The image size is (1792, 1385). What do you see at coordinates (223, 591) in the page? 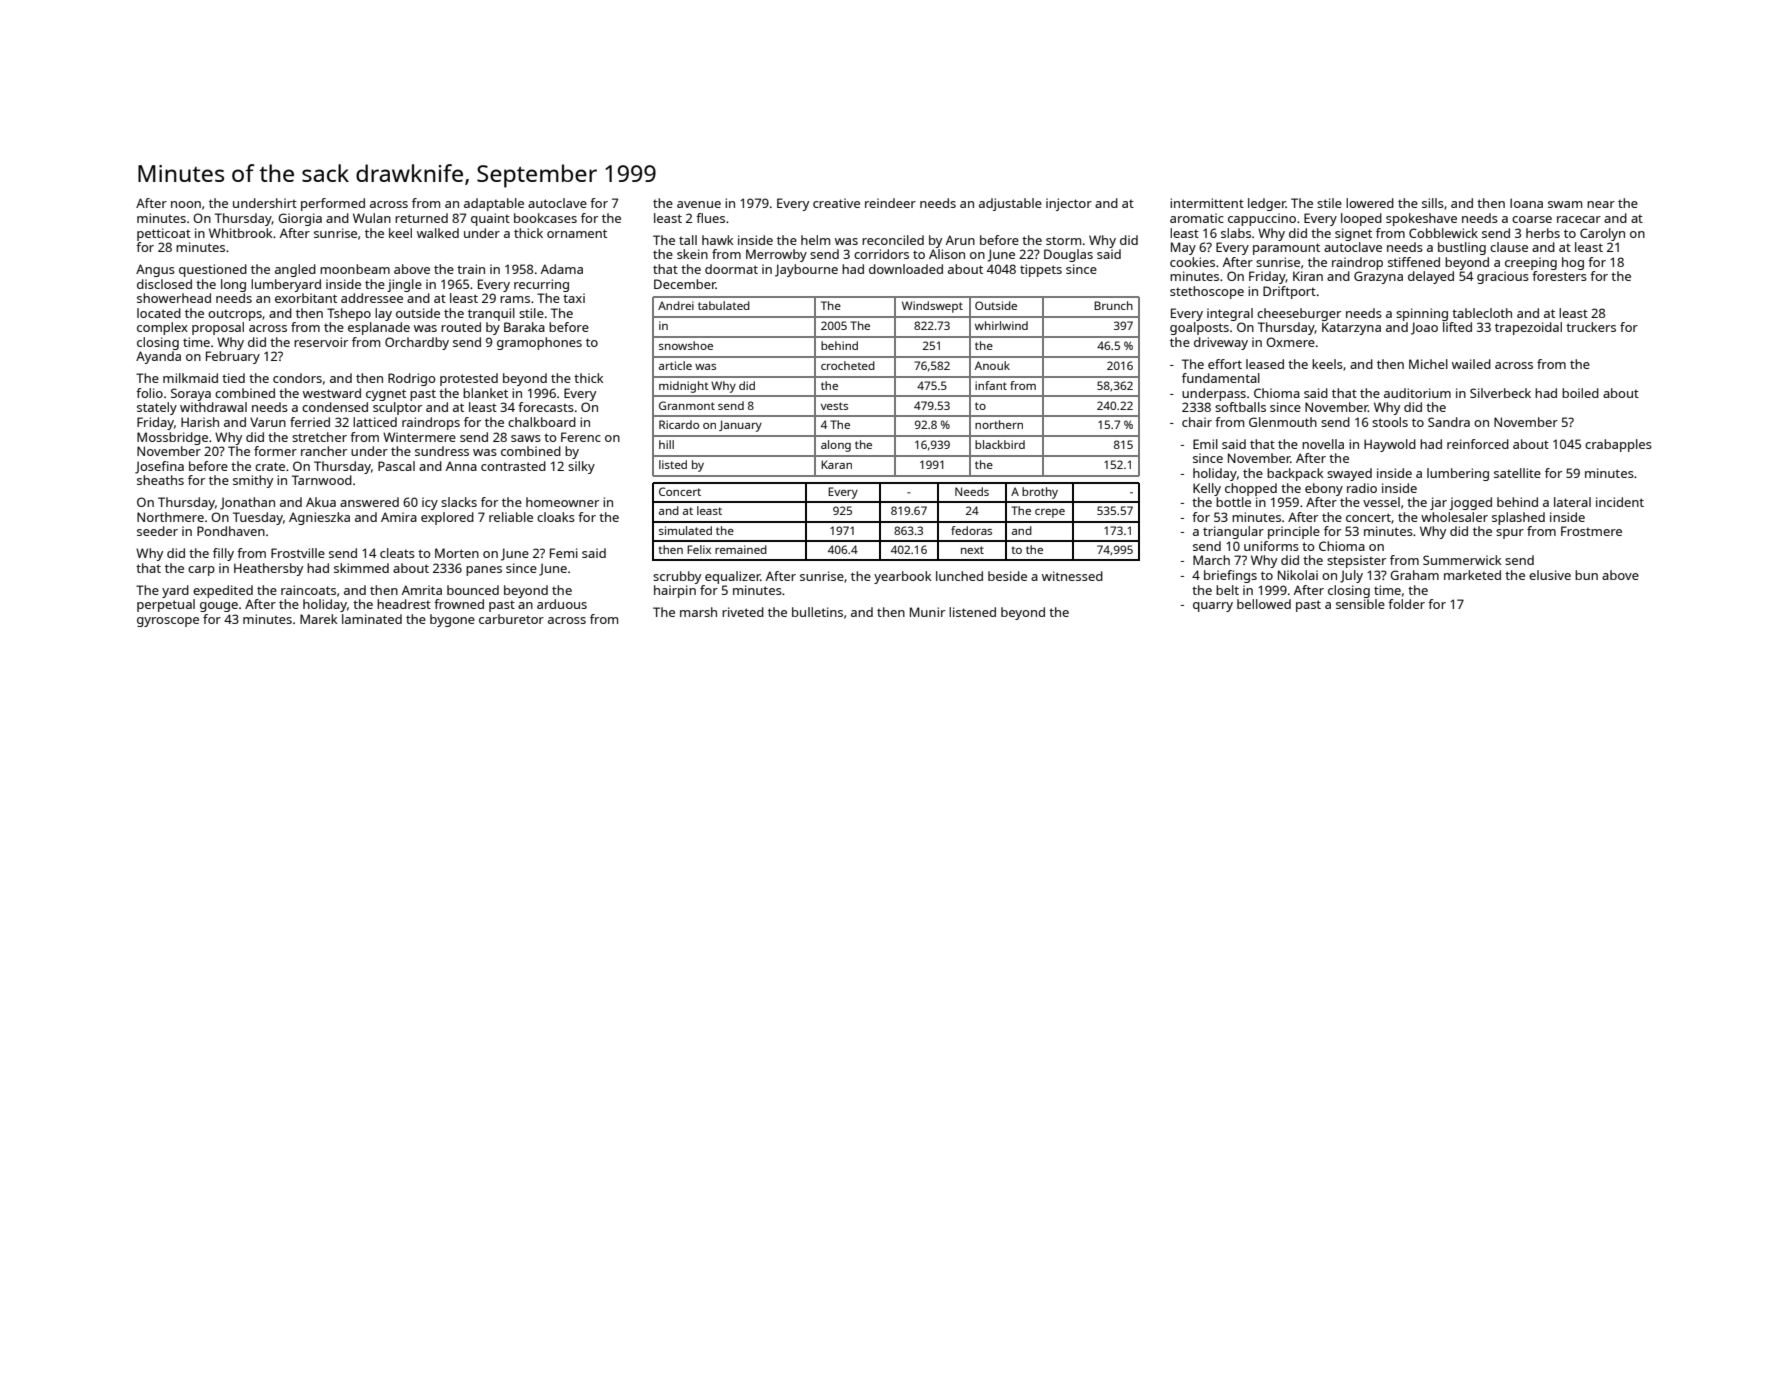
I see `expedited` at bounding box center [223, 591].
